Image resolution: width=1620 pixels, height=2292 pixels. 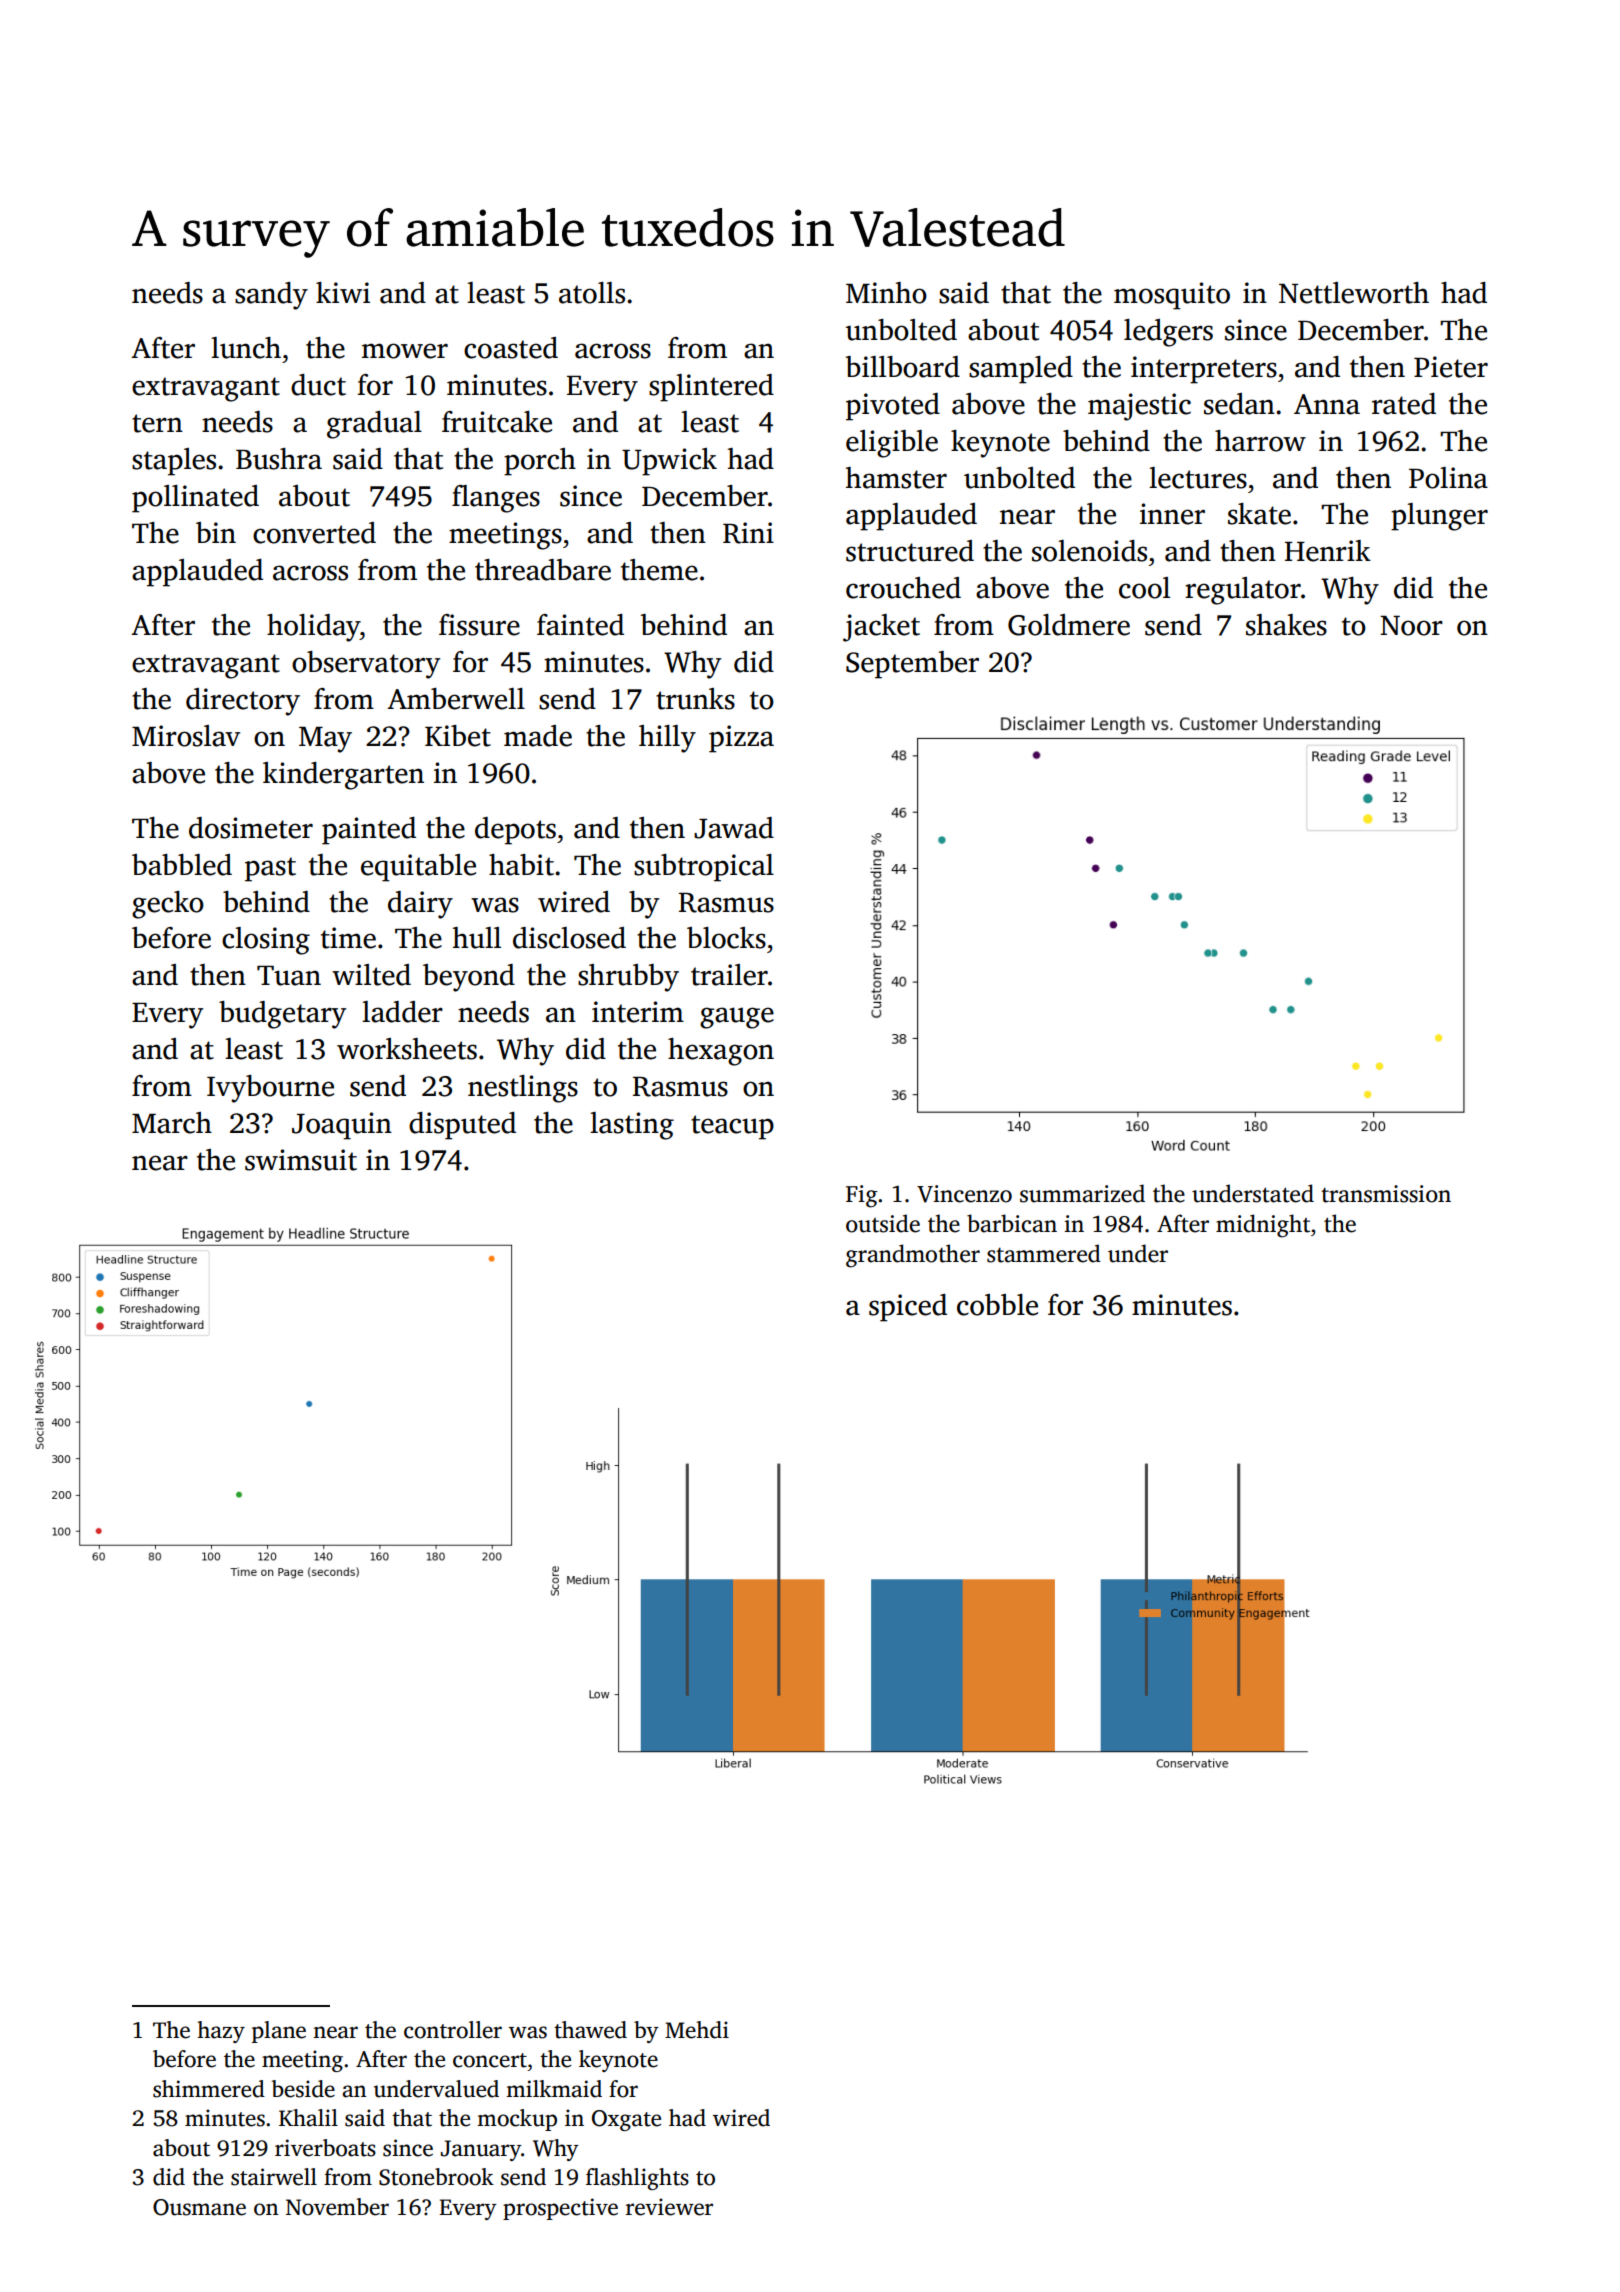 What do you see at coordinates (697, 2030) in the screenshot?
I see `Mehdi` at bounding box center [697, 2030].
